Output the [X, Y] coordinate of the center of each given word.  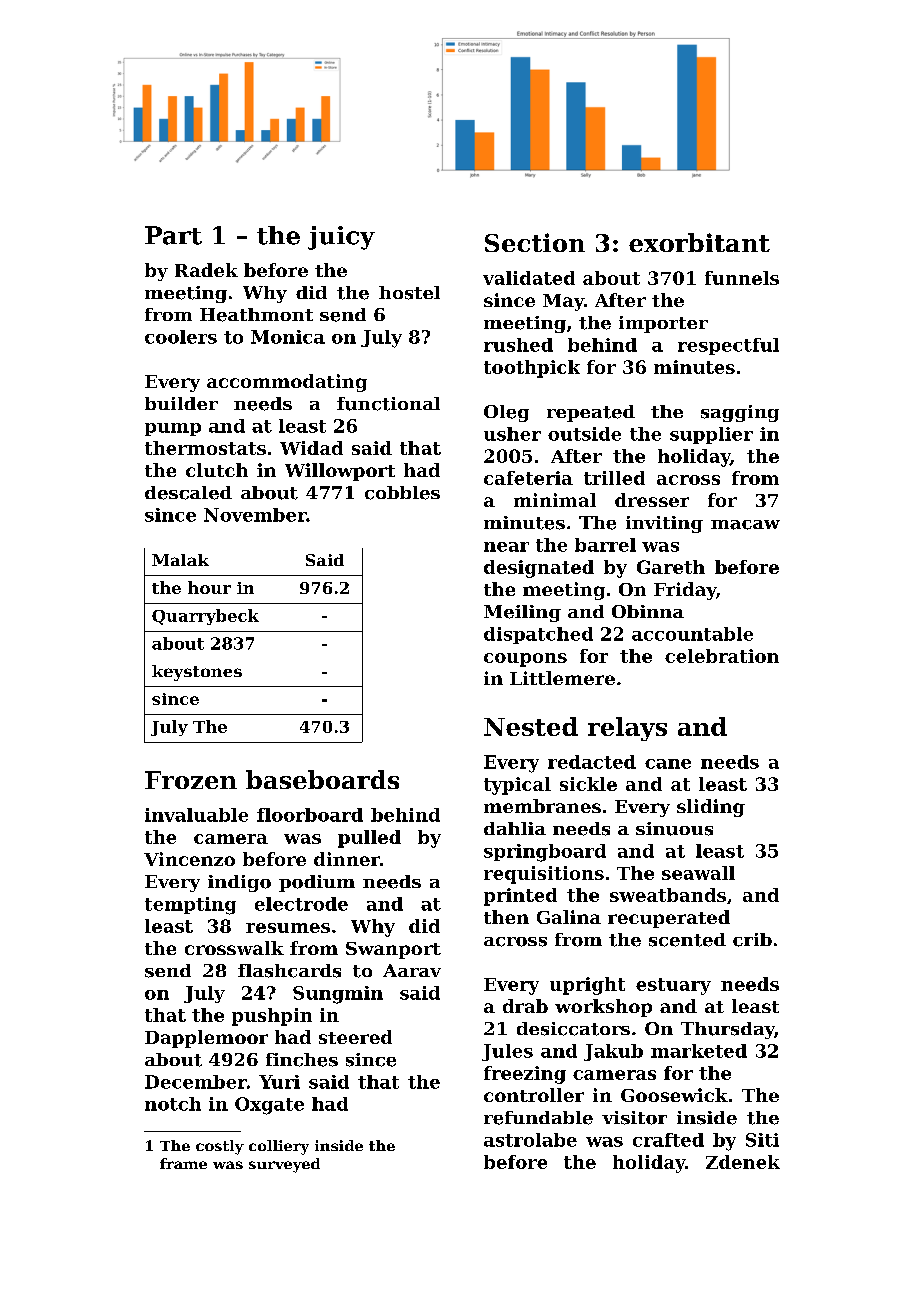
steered [355, 1037]
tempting [190, 906]
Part [173, 235]
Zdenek [743, 1162]
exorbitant [699, 242]
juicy [341, 238]
